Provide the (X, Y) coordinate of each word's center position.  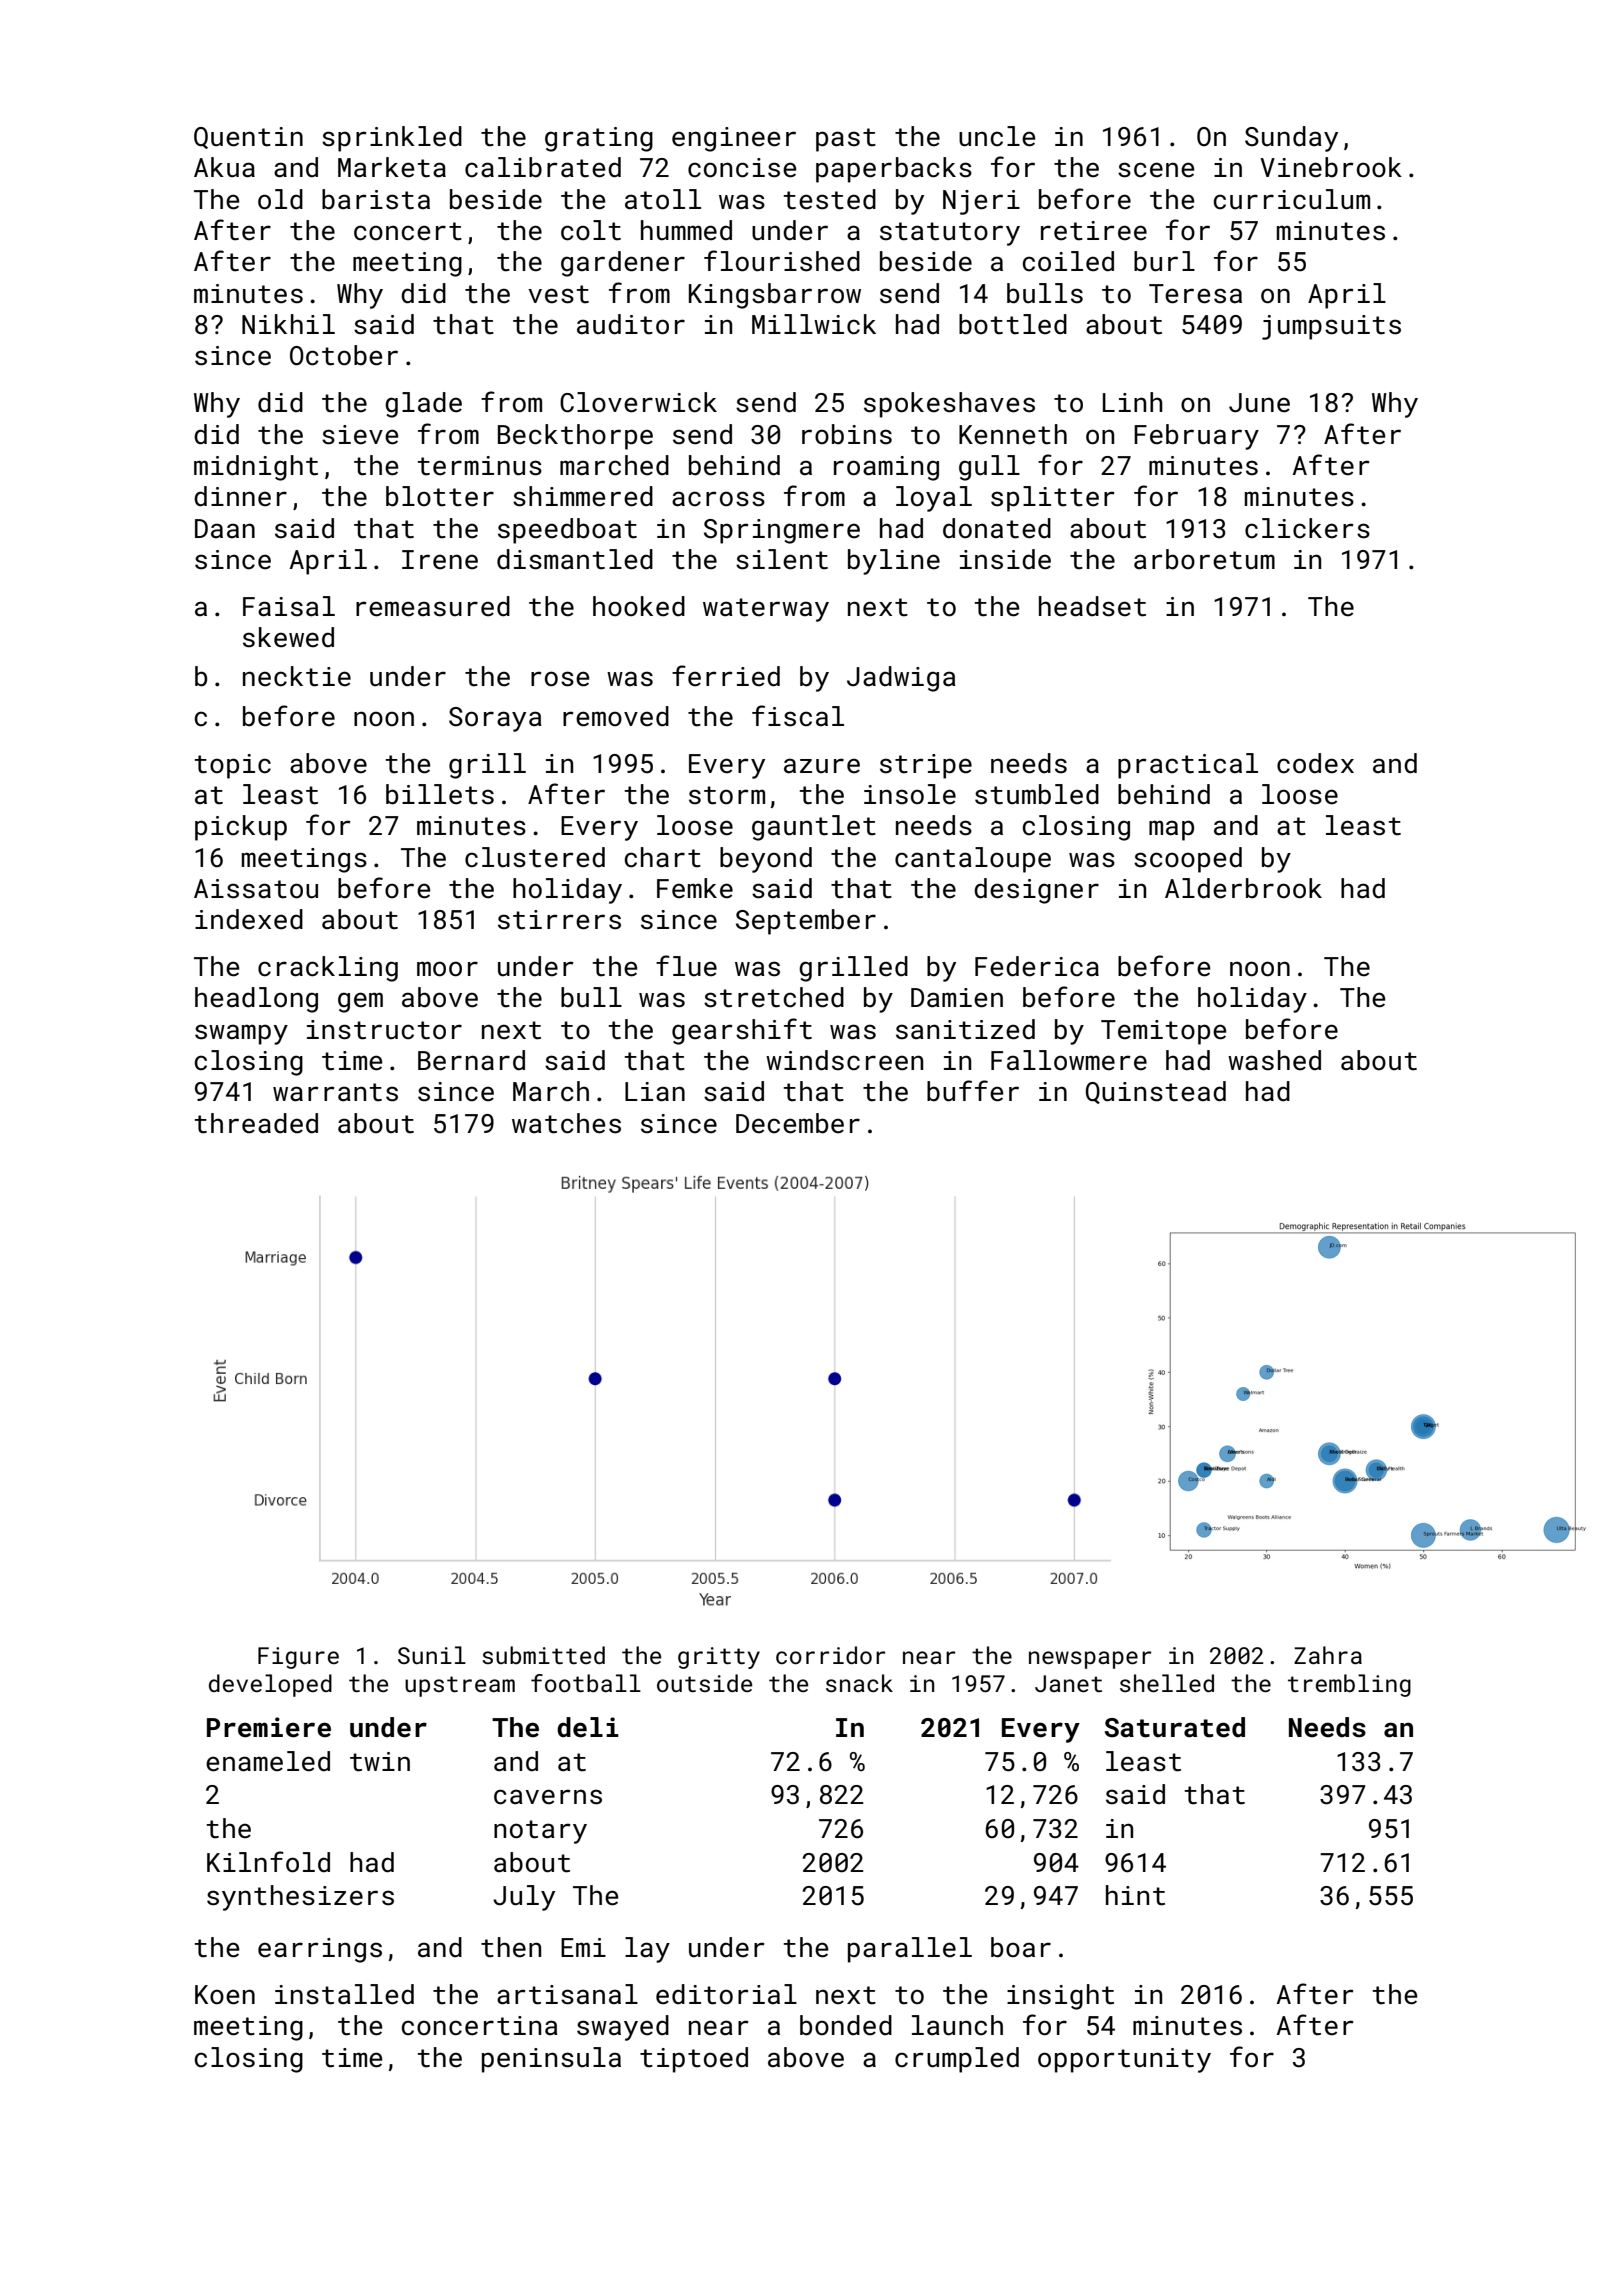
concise (742, 168)
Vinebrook (1331, 167)
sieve (360, 435)
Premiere (269, 1727)
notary (540, 1832)
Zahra (1328, 1655)
